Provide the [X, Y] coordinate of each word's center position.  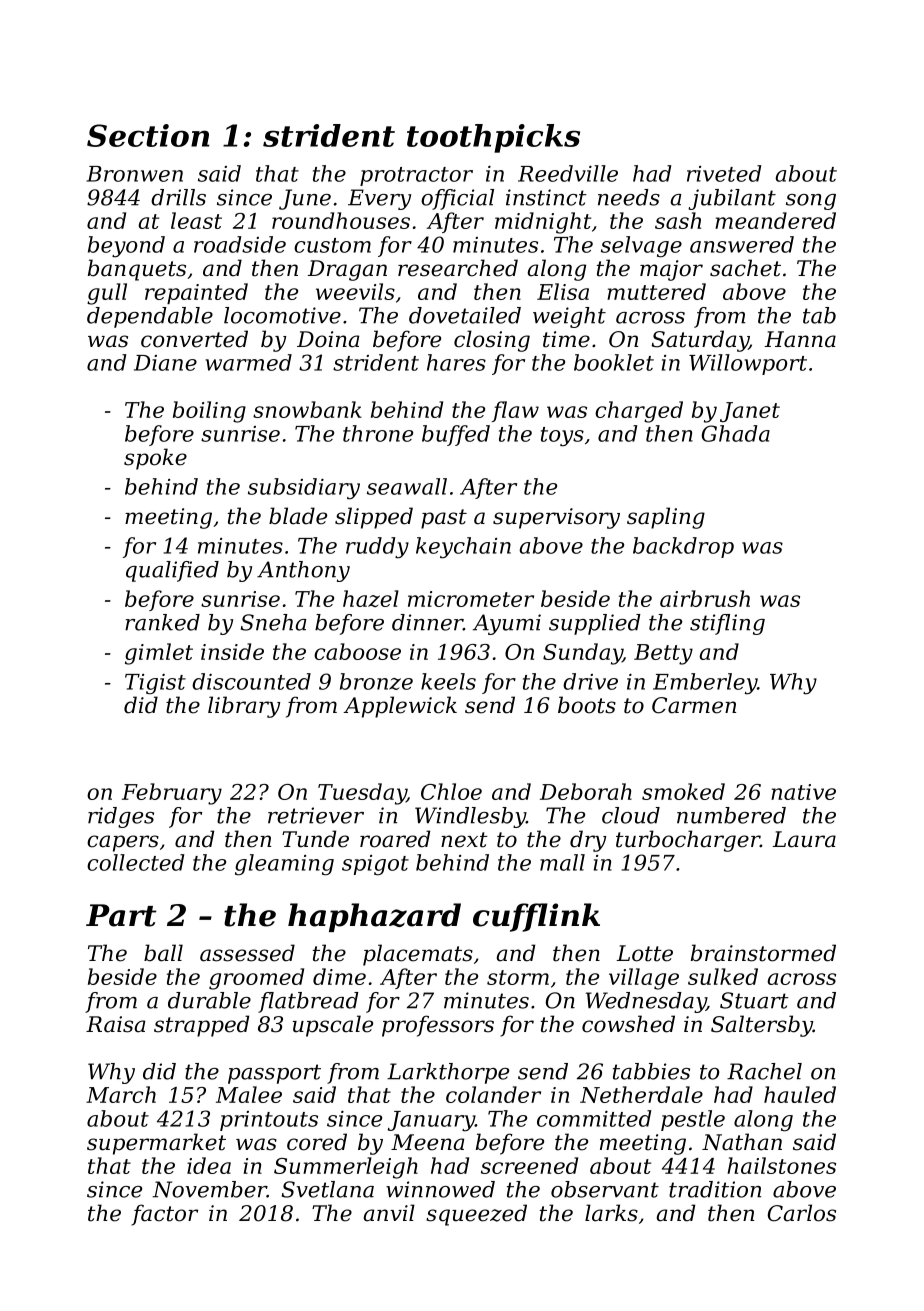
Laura [804, 839]
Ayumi [507, 624]
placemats [418, 955]
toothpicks [493, 138]
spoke [155, 459]
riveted [724, 173]
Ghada [736, 433]
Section [148, 135]
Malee [249, 1094]
